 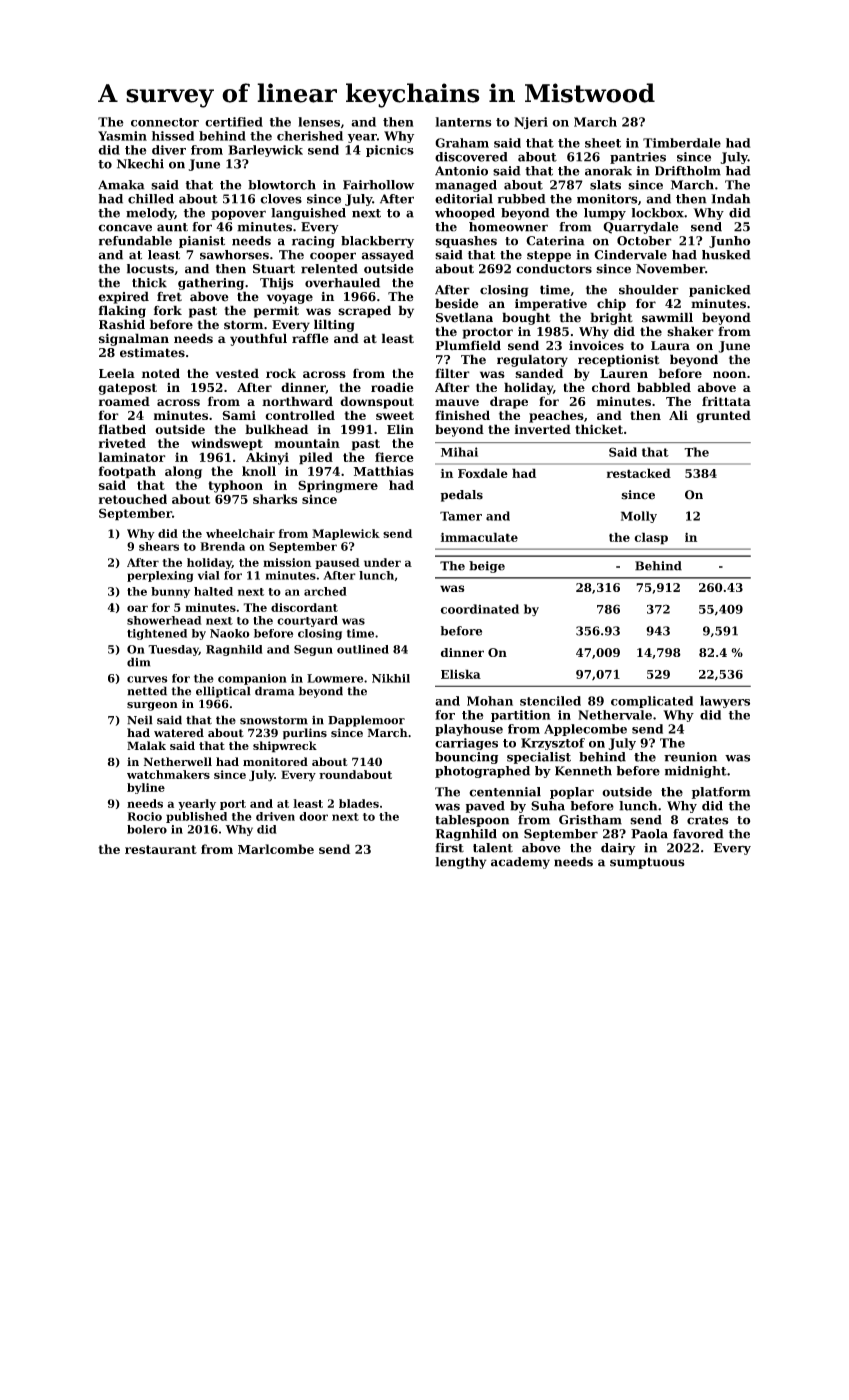 I want to click on concave, so click(x=125, y=228).
